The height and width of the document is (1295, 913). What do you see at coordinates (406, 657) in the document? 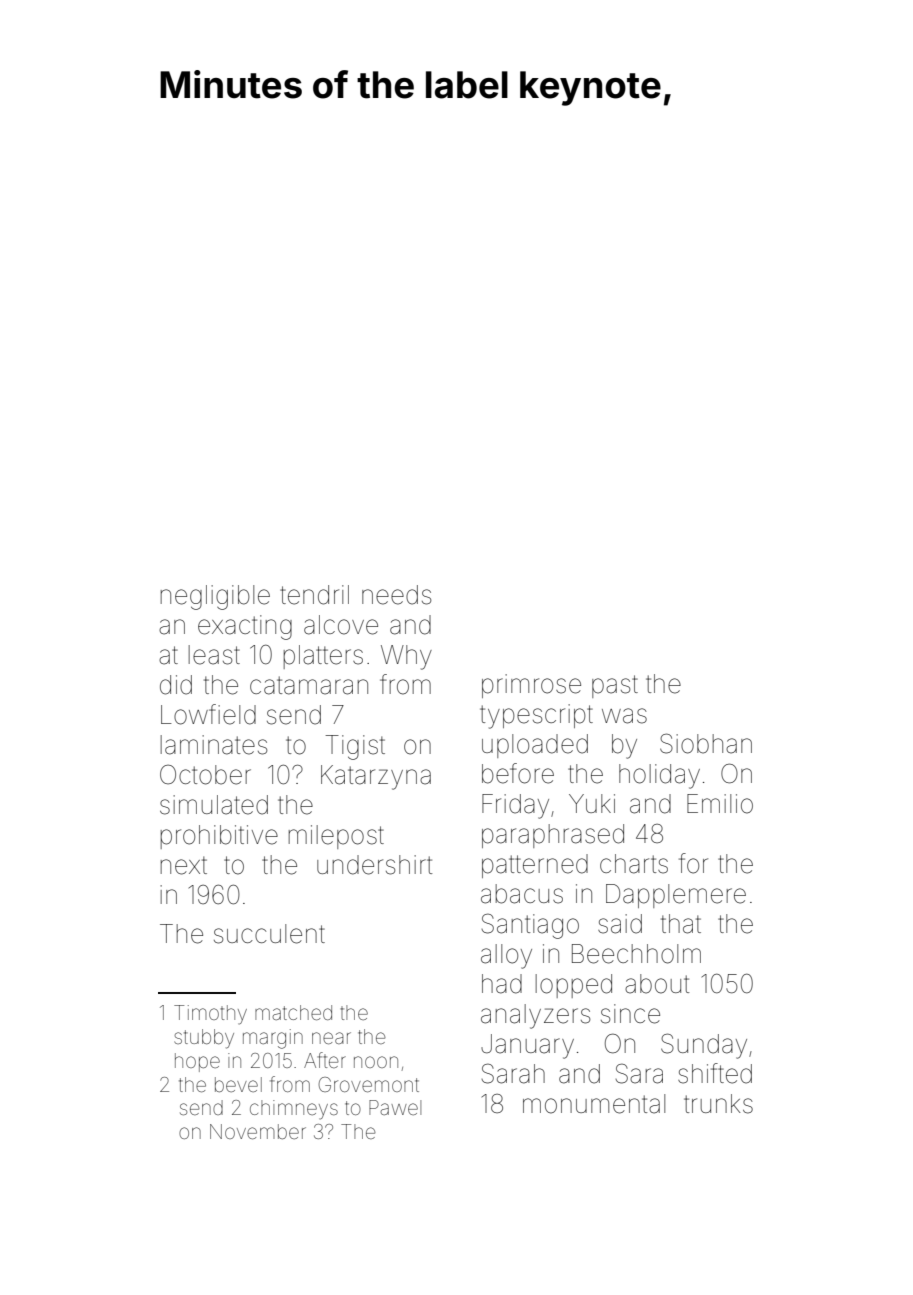
I see `Why` at bounding box center [406, 657].
